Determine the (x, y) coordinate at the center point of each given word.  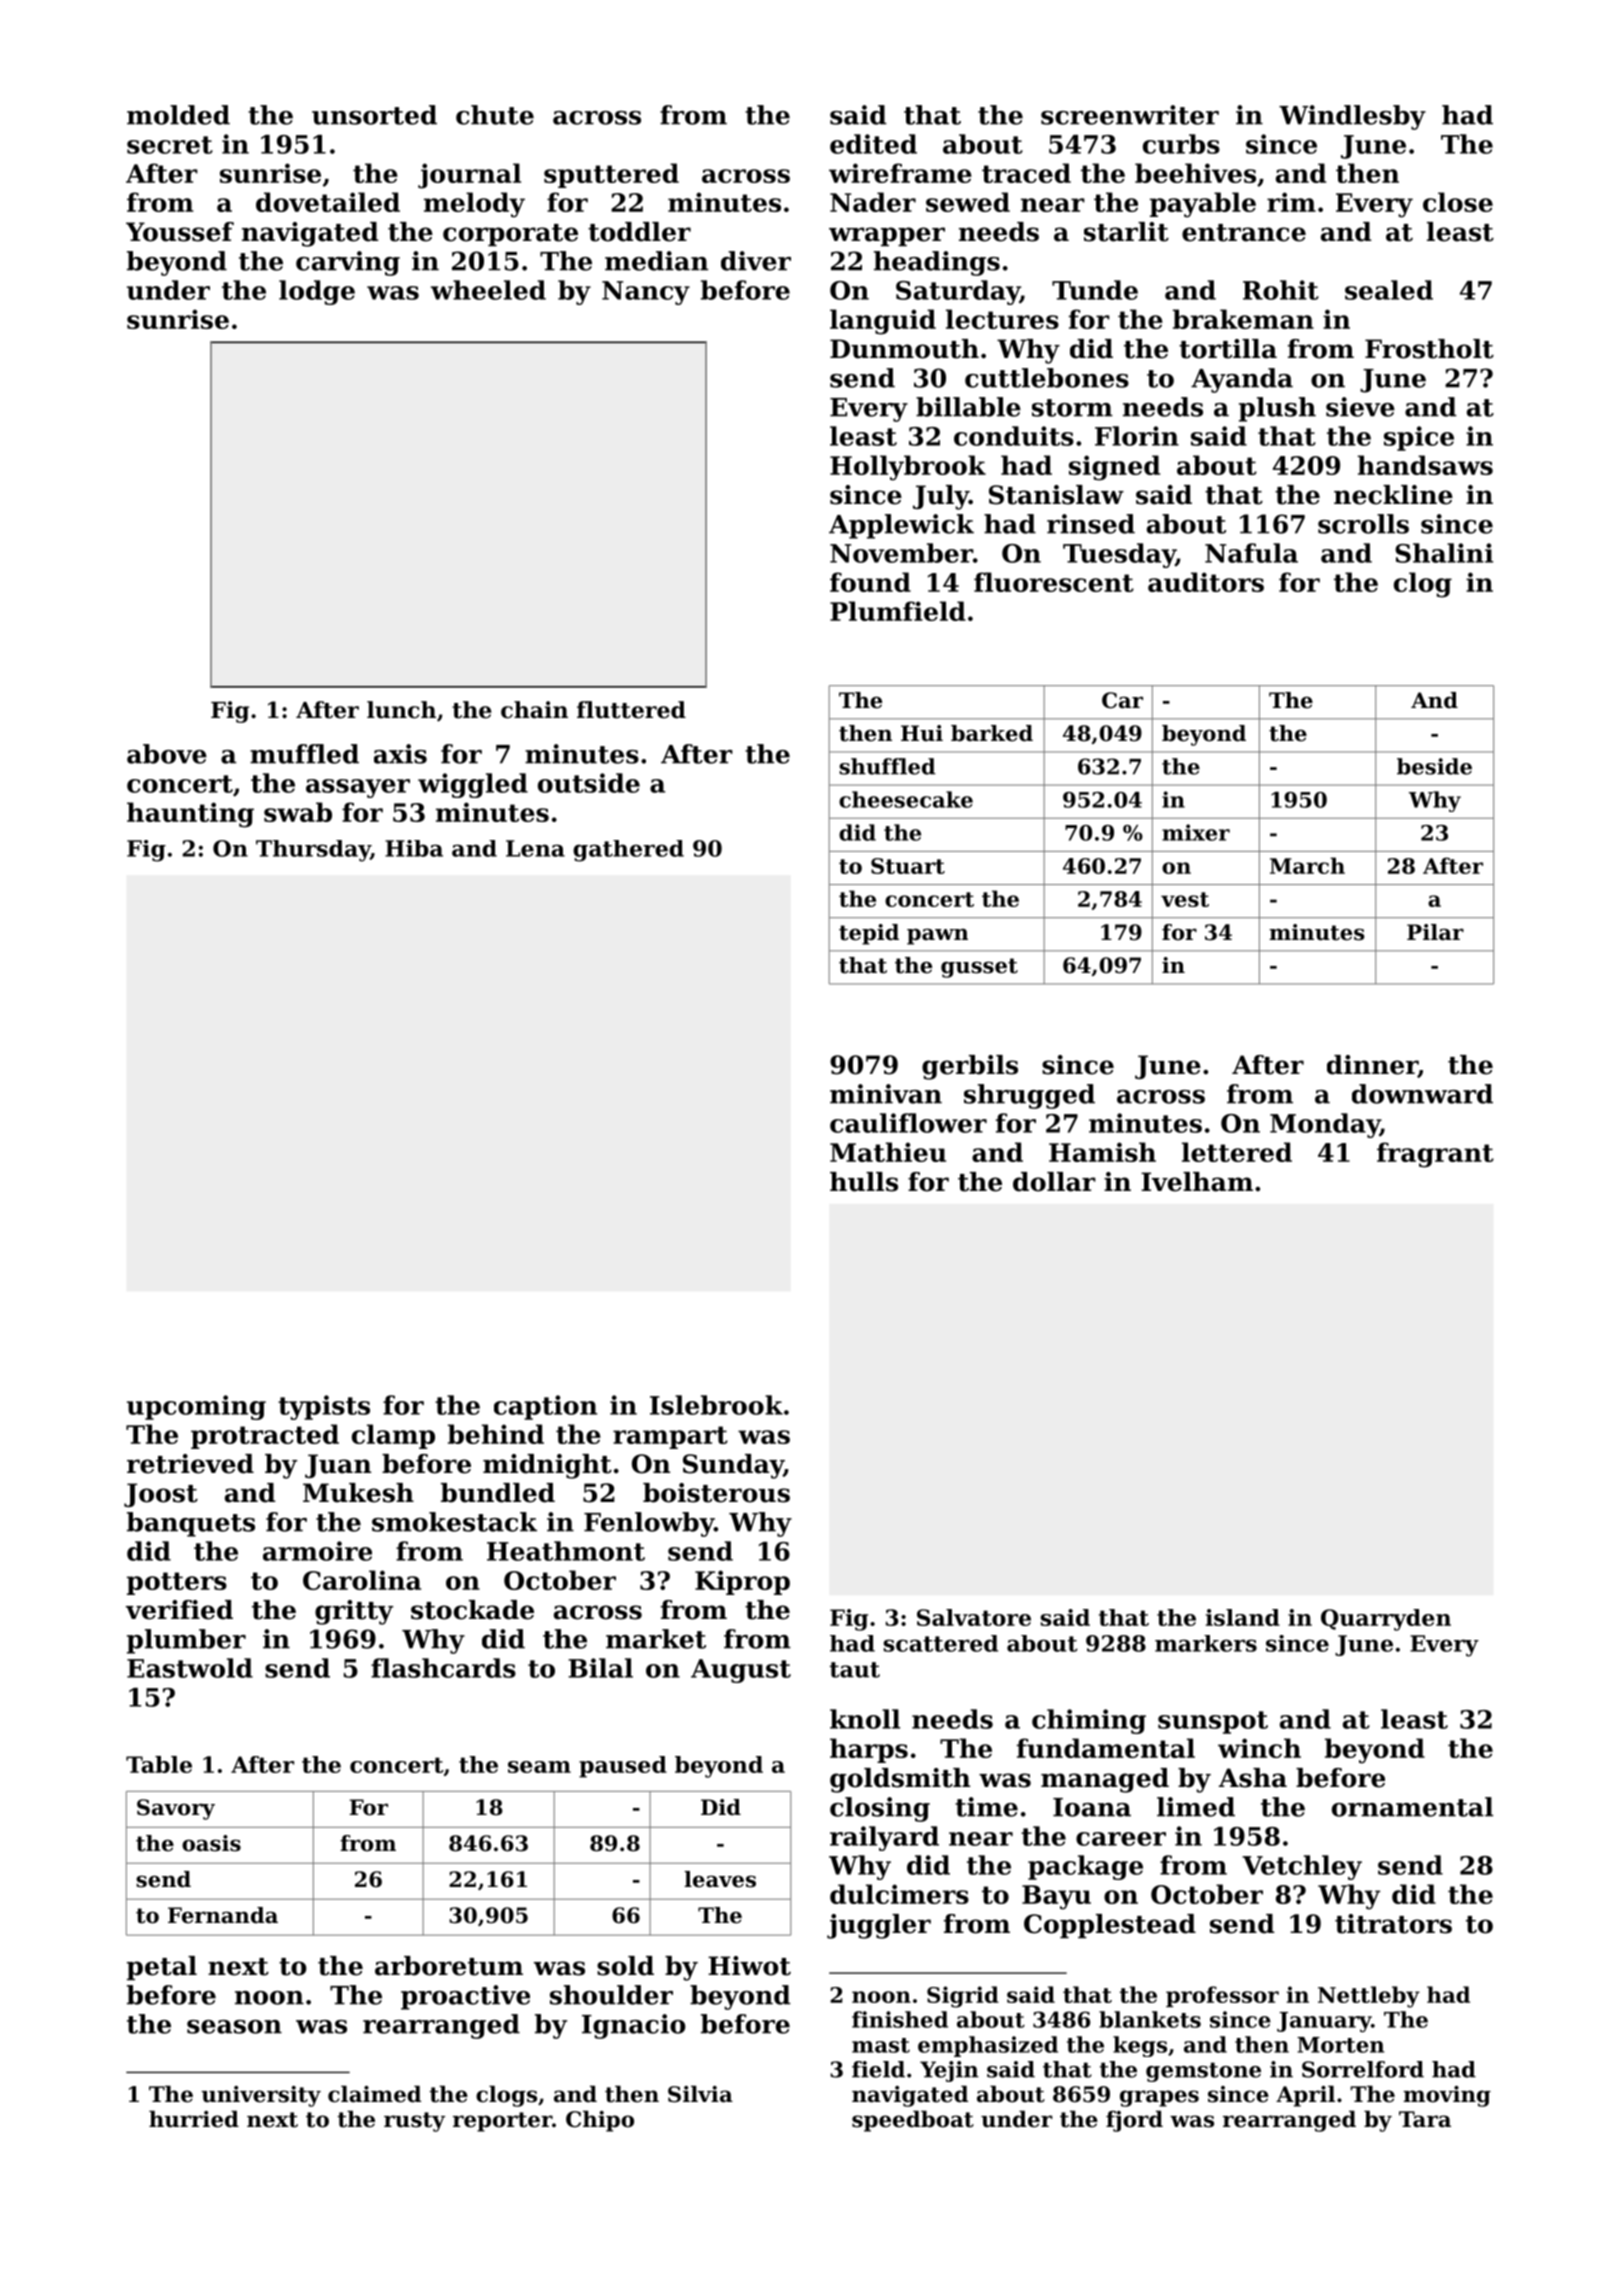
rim (1291, 202)
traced (1026, 173)
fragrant (1435, 1155)
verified (179, 1610)
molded (178, 115)
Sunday (733, 1466)
